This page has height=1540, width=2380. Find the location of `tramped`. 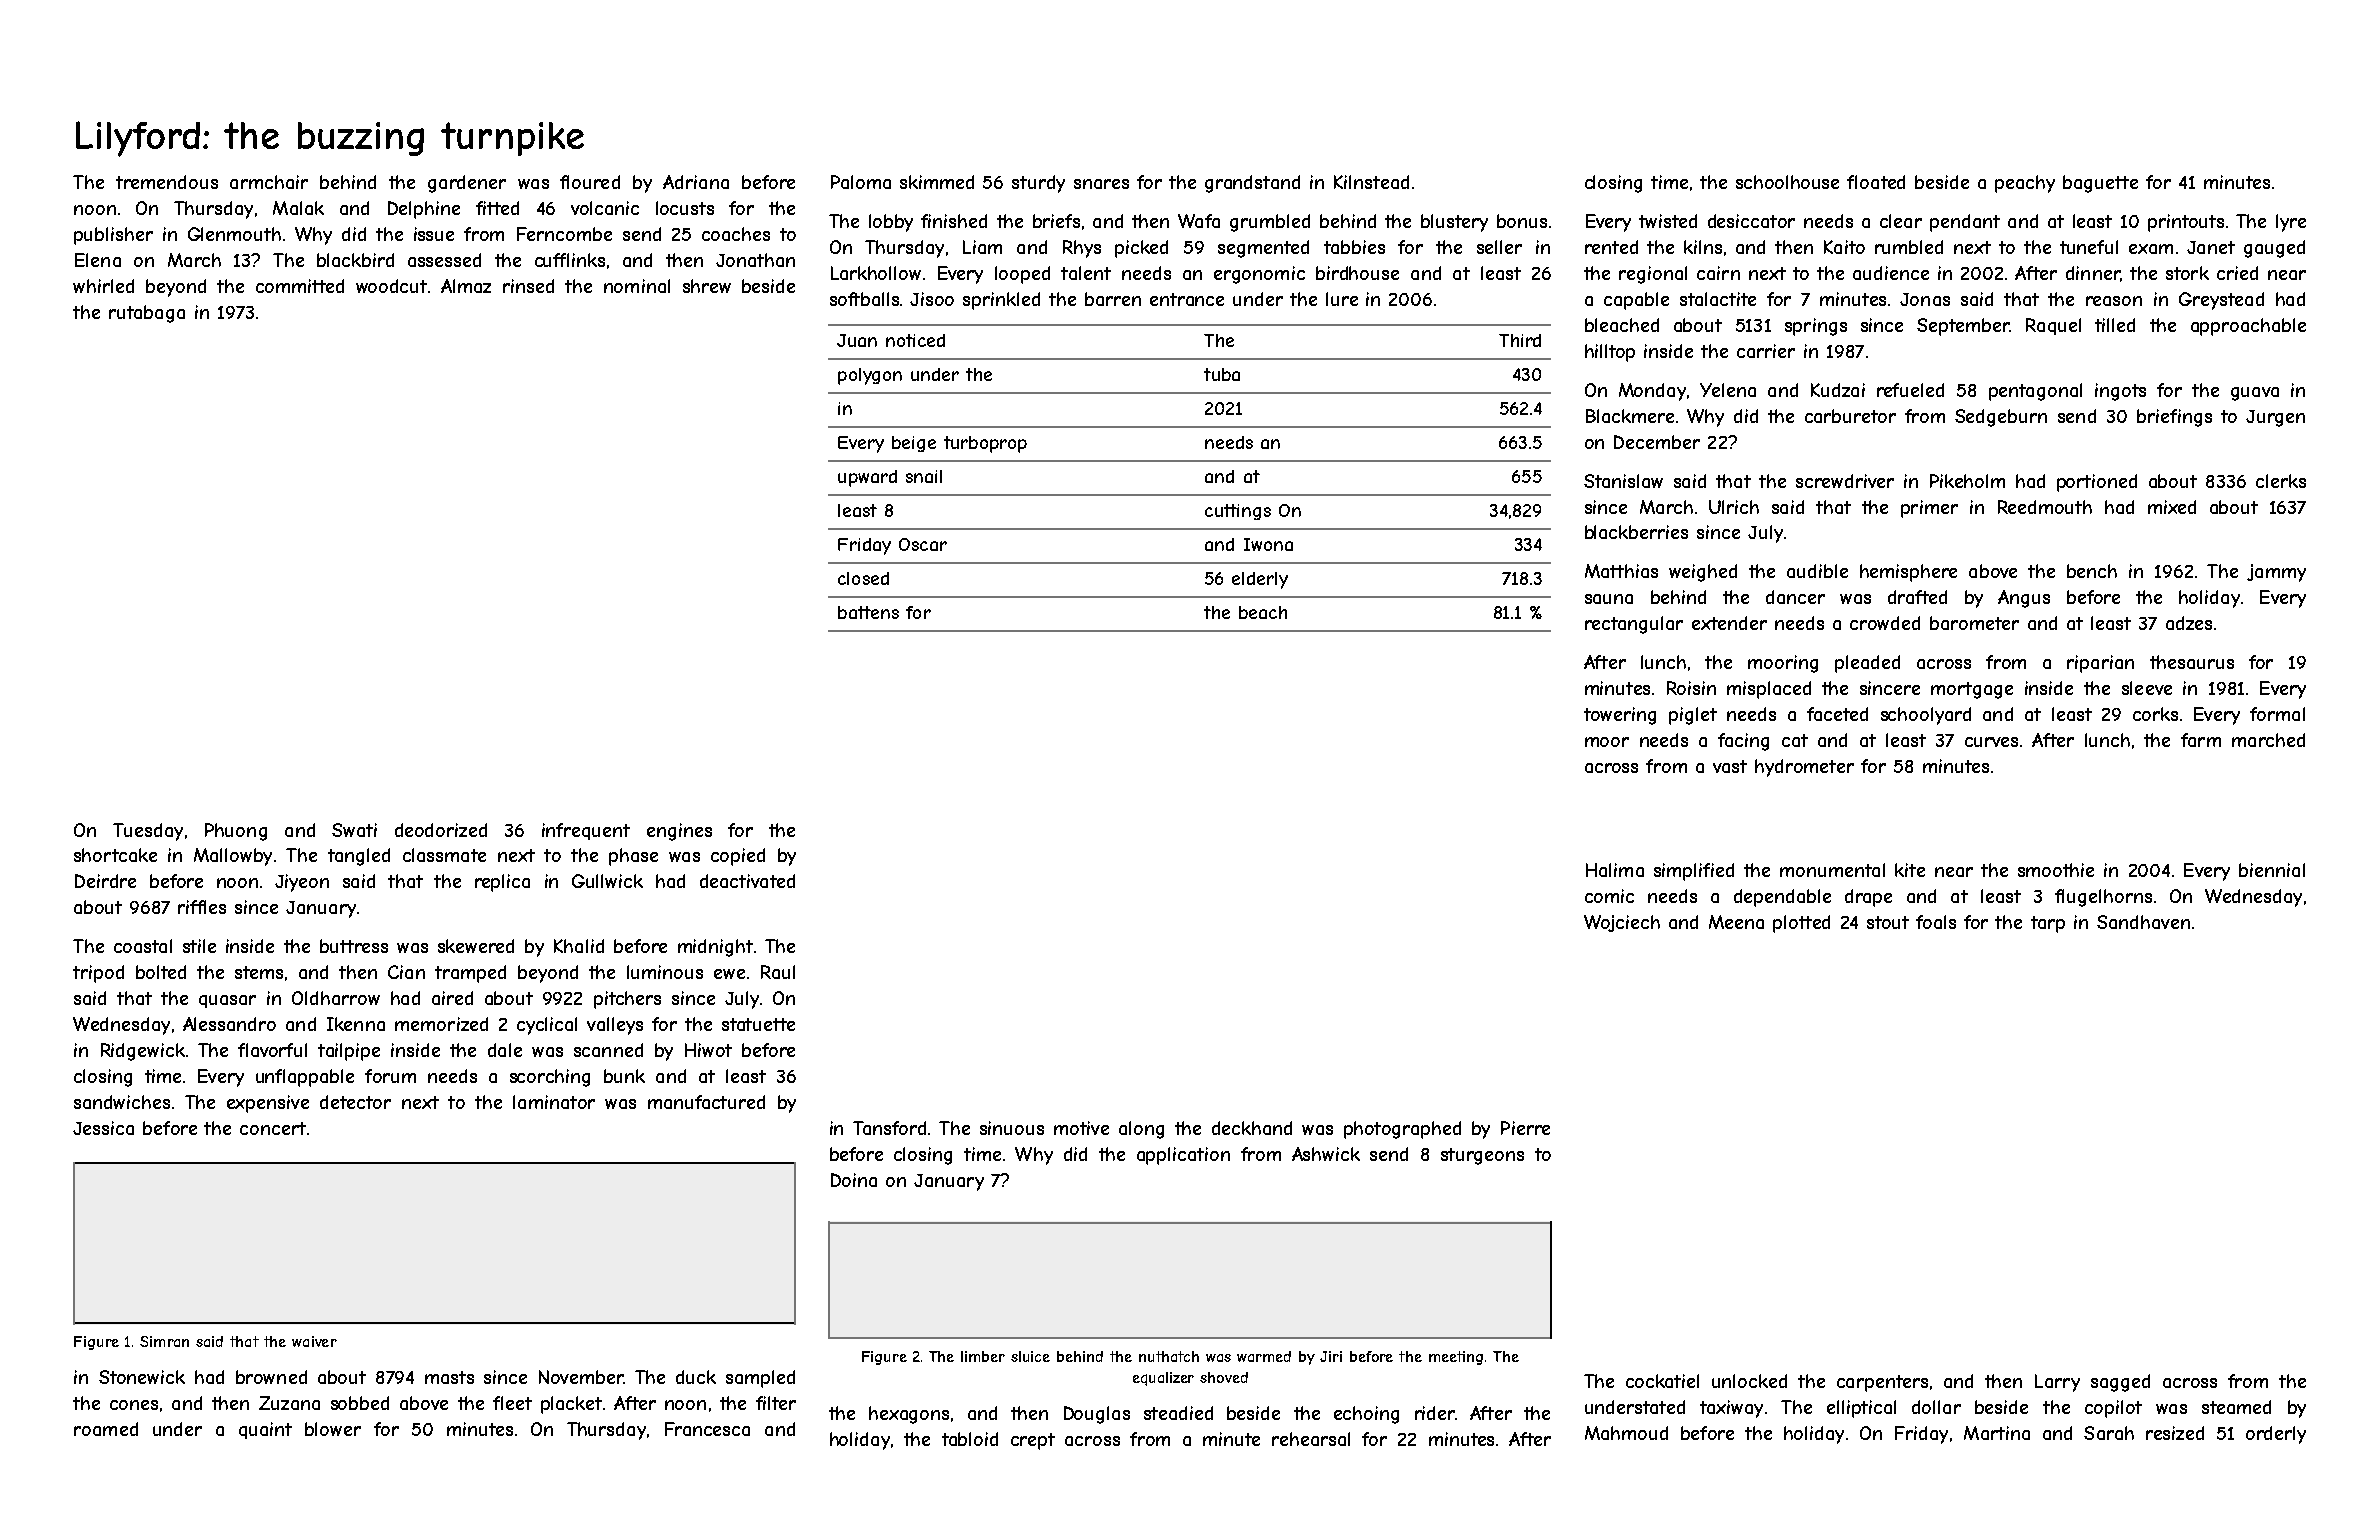

tramped is located at coordinates (470, 974).
